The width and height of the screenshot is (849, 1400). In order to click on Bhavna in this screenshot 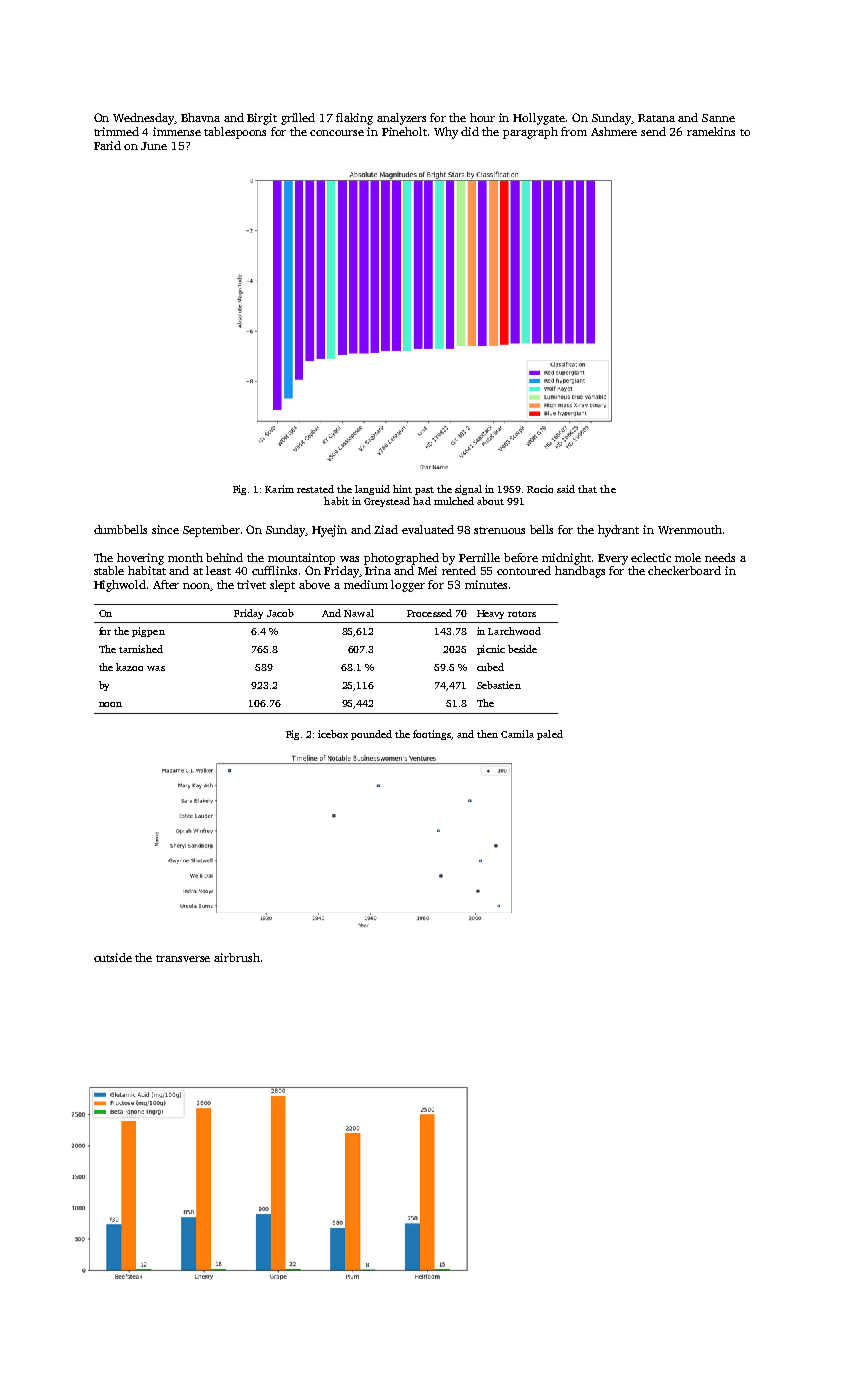, I will do `click(200, 117)`.
